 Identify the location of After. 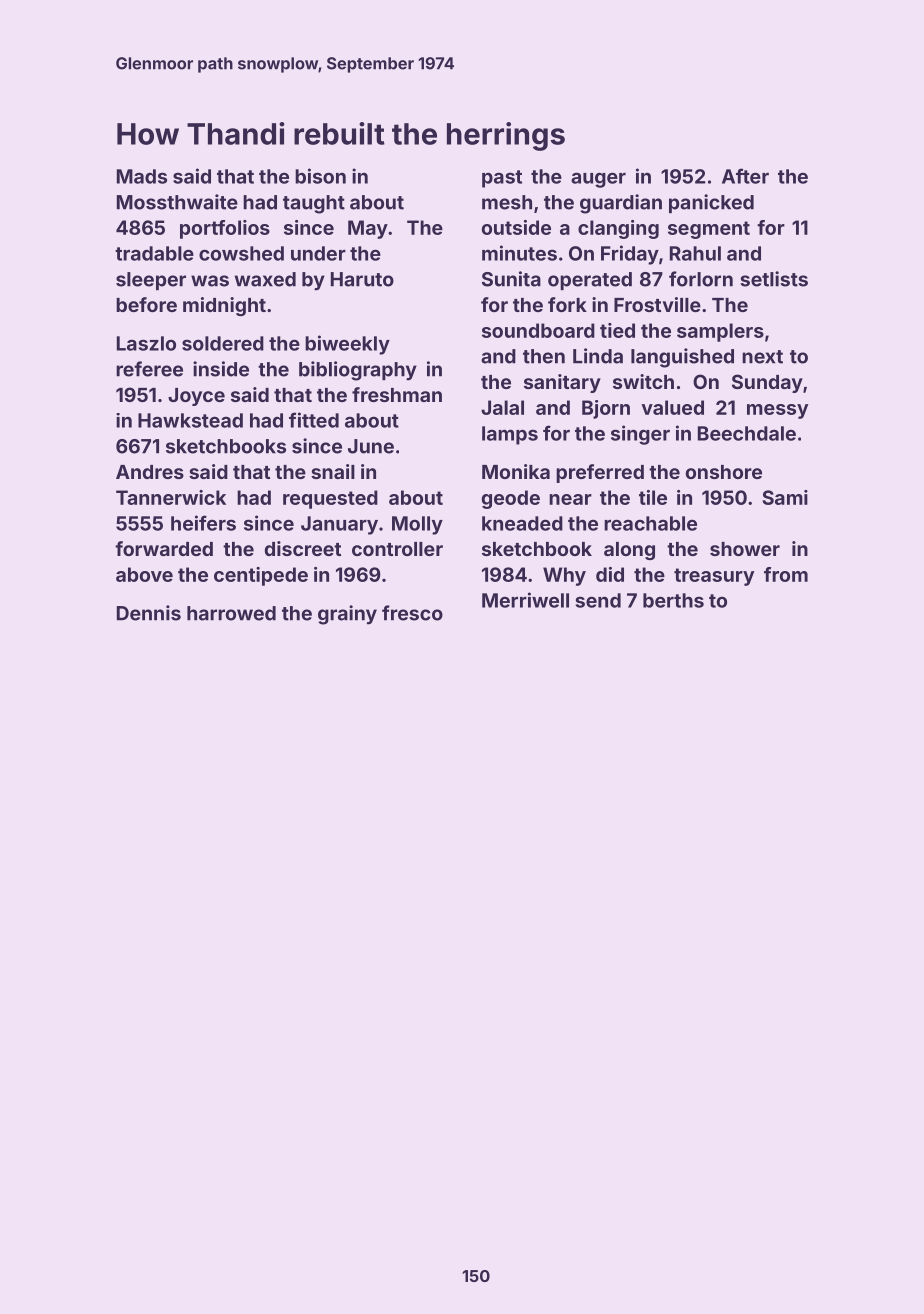
(745, 176).
